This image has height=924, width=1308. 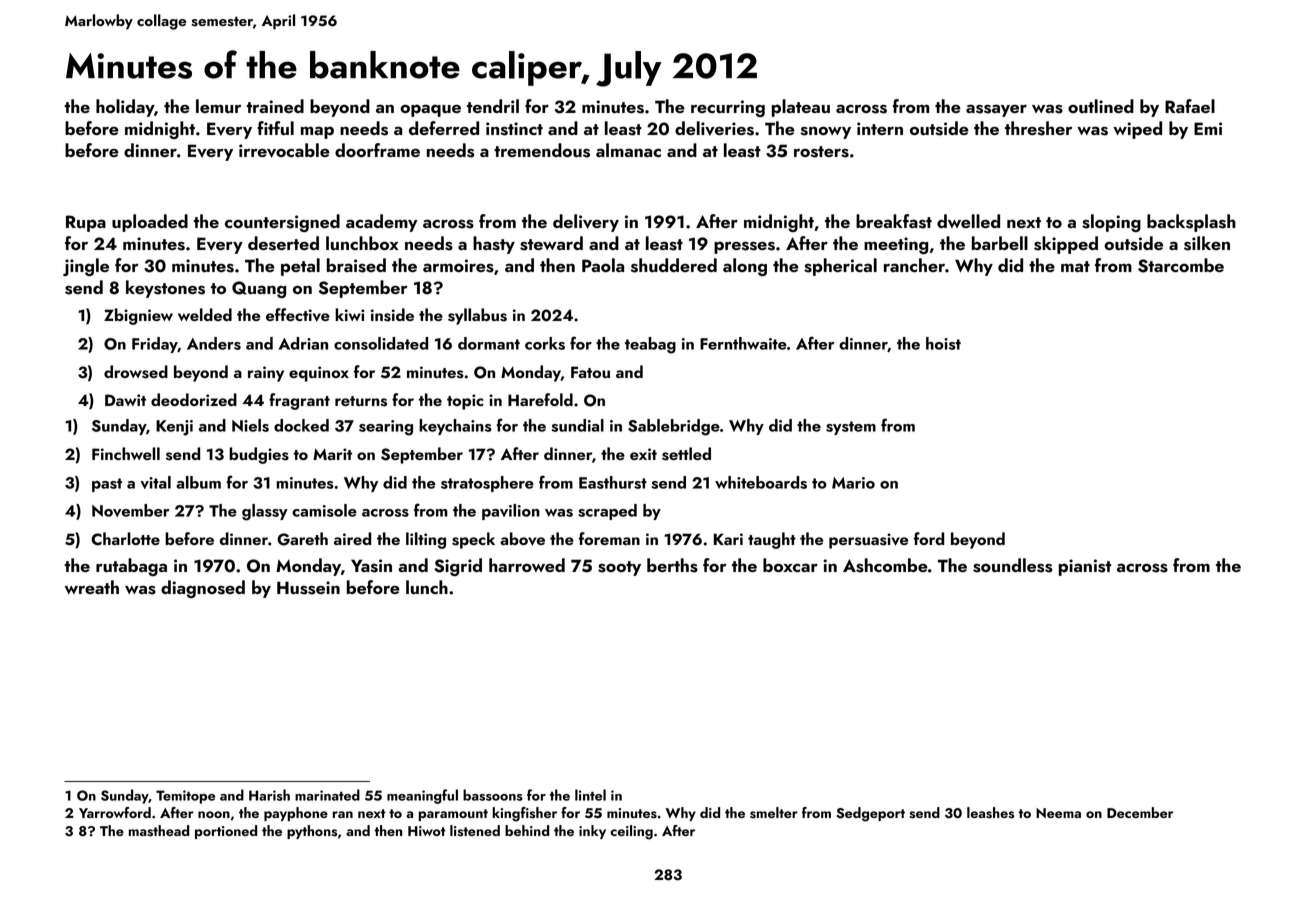 I want to click on assayer, so click(x=996, y=110).
